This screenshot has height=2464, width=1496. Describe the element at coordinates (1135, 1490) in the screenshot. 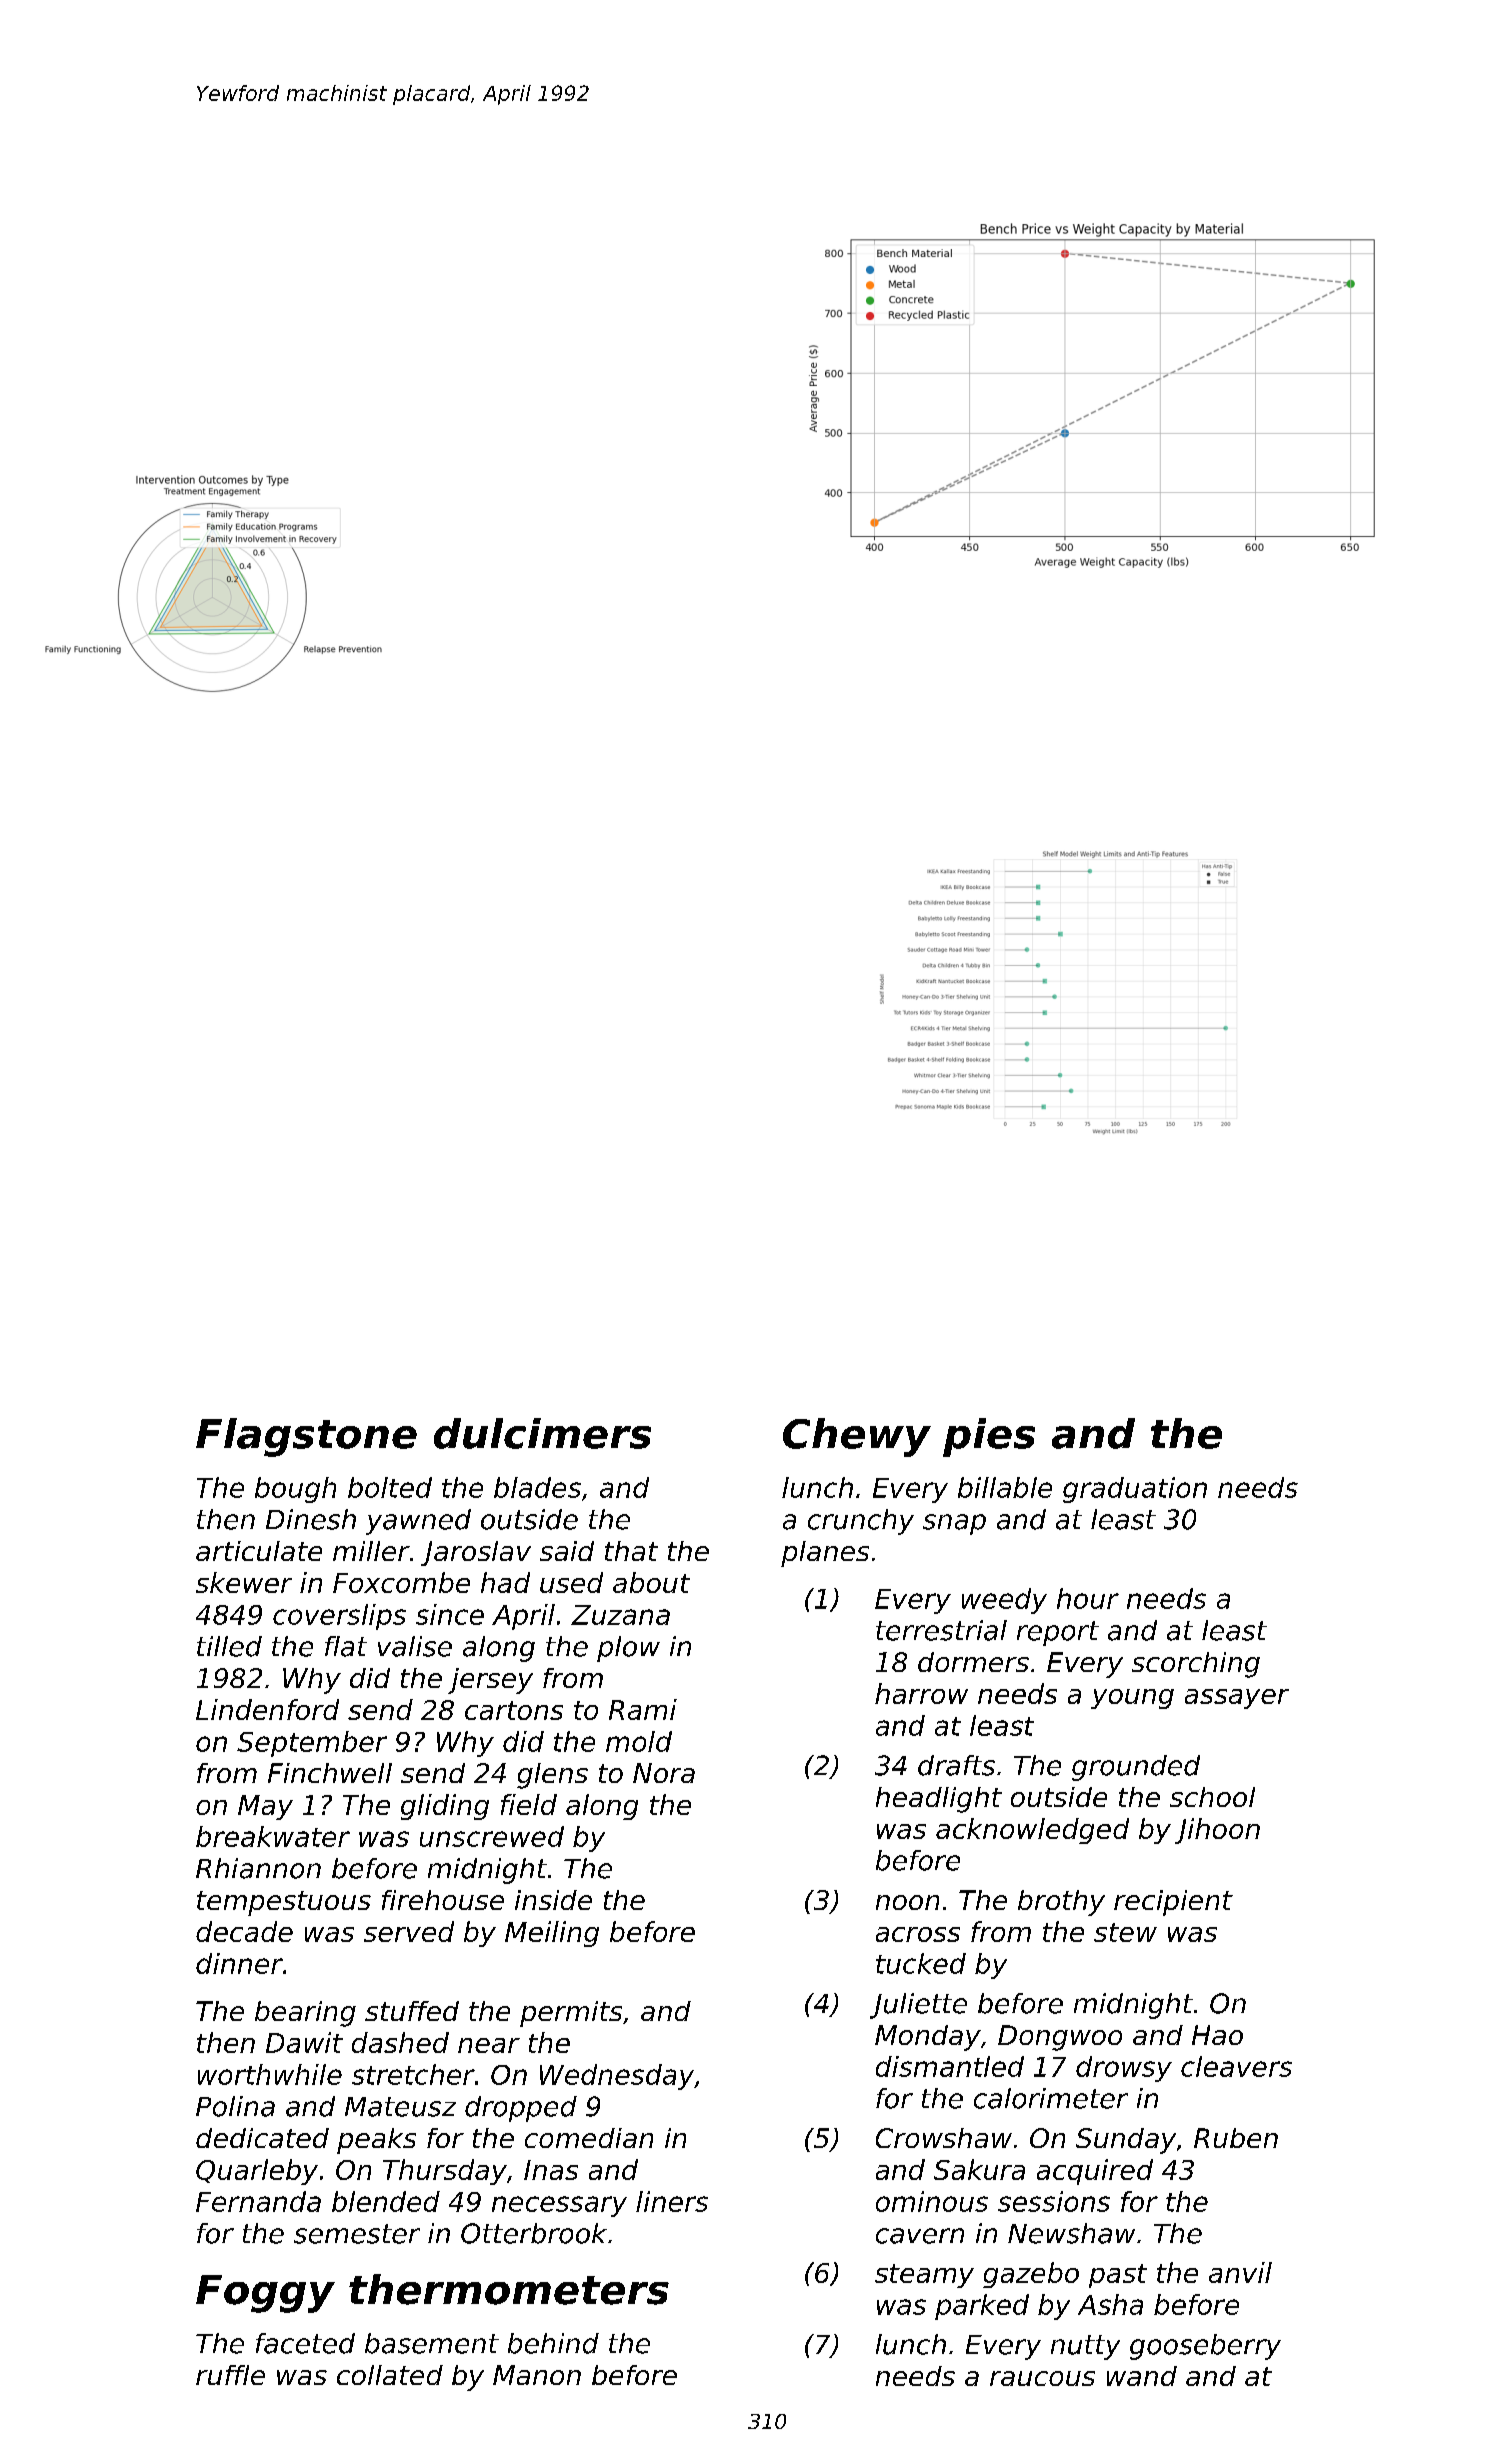

I see `graduation` at that location.
